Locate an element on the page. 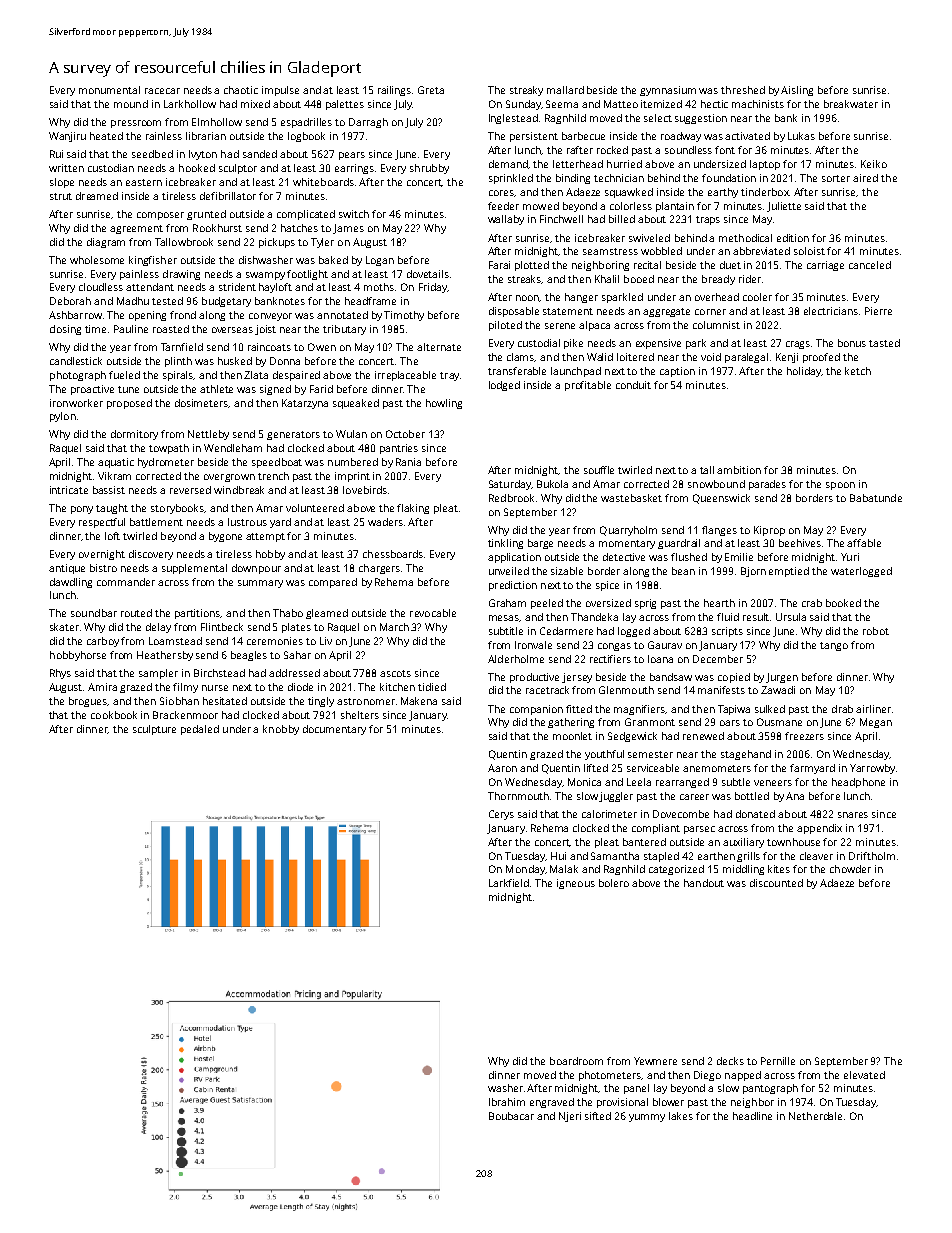 The height and width of the document is (1233, 952). earrings is located at coordinates (354, 169).
